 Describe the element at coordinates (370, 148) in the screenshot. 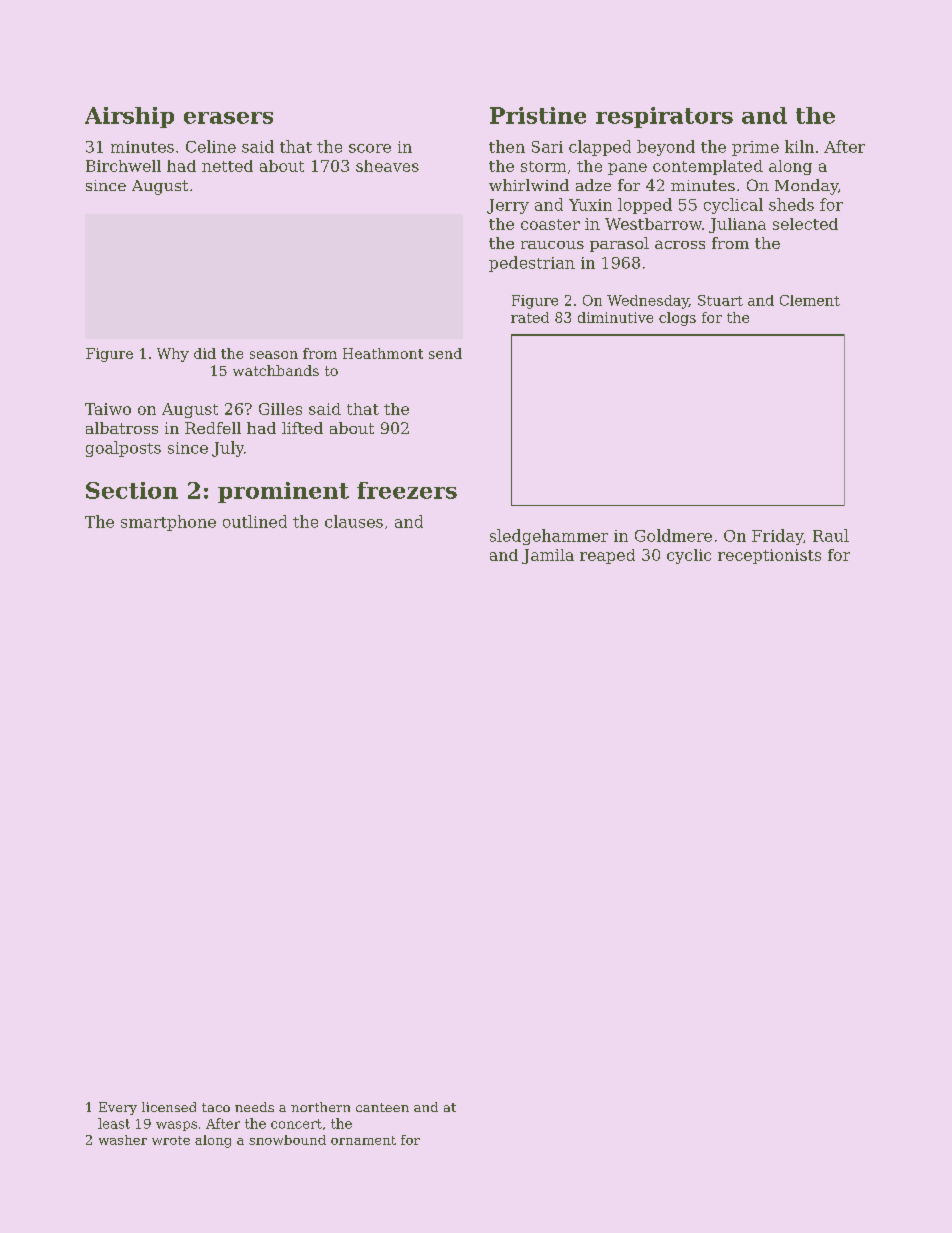

I see `score` at that location.
